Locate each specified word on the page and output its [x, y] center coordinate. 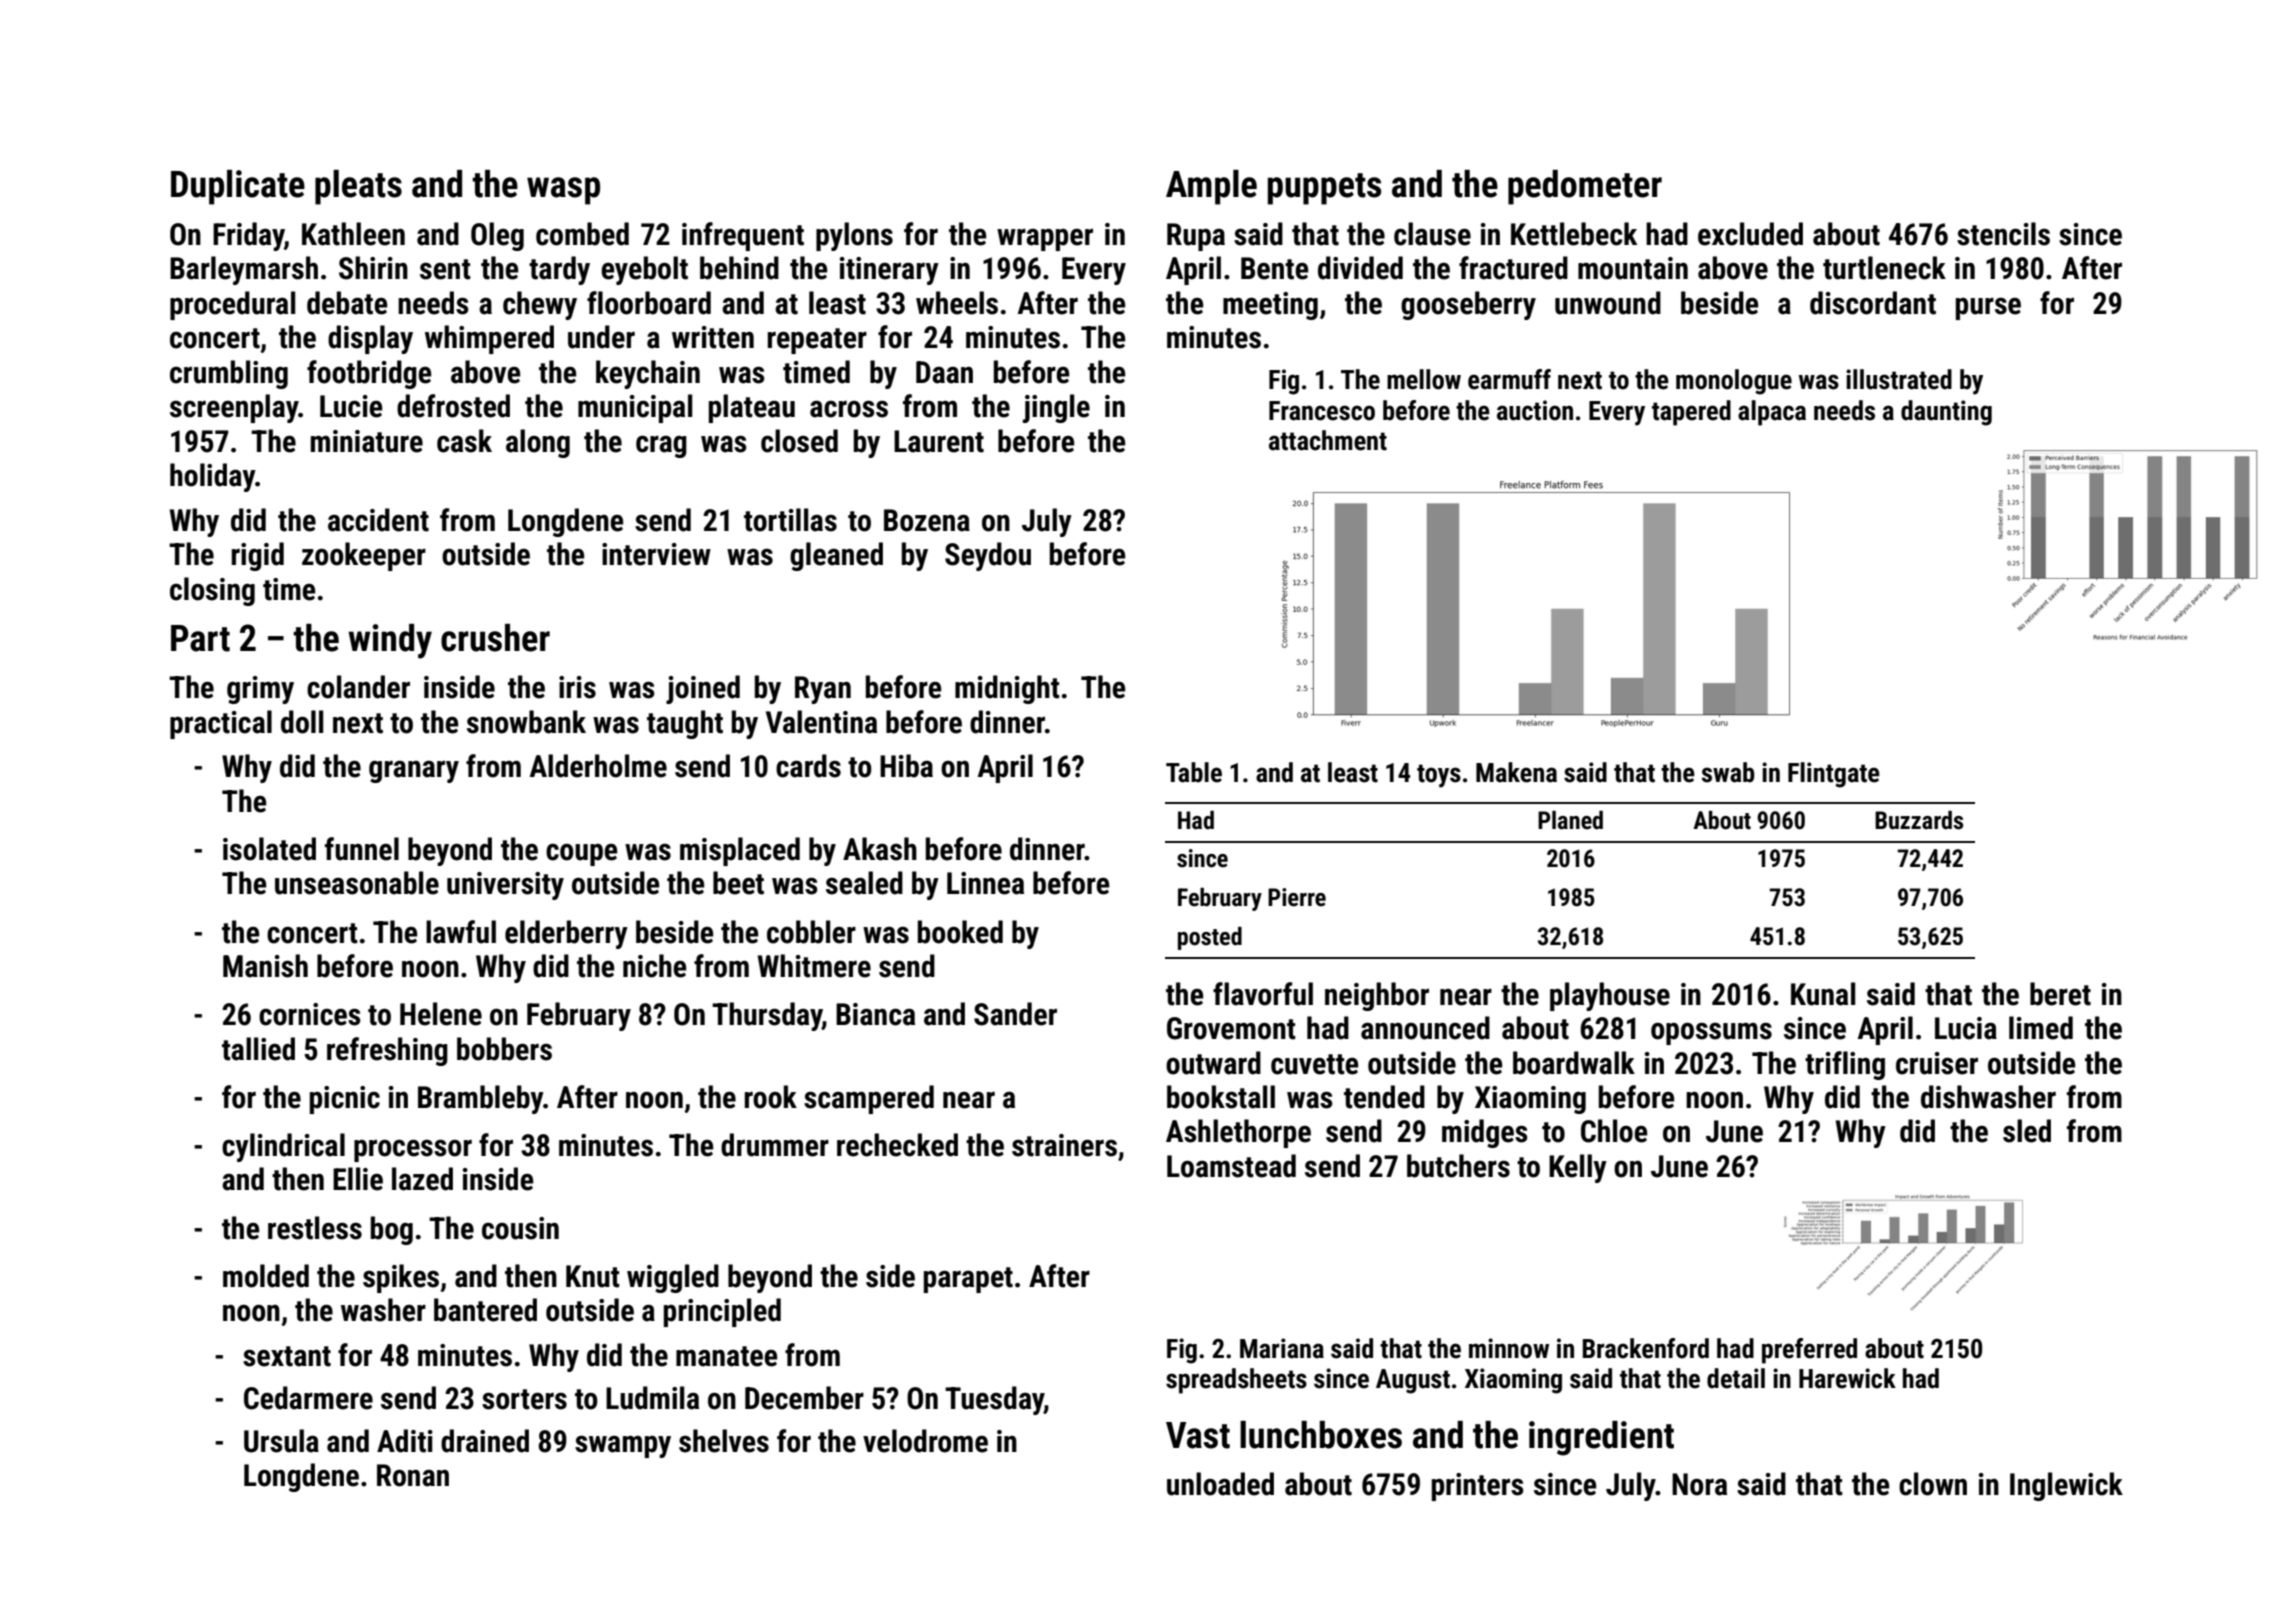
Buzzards [1919, 820]
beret [2060, 994]
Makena [1516, 772]
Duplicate [238, 187]
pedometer [1585, 187]
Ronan [413, 1475]
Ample [1211, 187]
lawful [461, 932]
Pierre [1297, 897]
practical [221, 724]
